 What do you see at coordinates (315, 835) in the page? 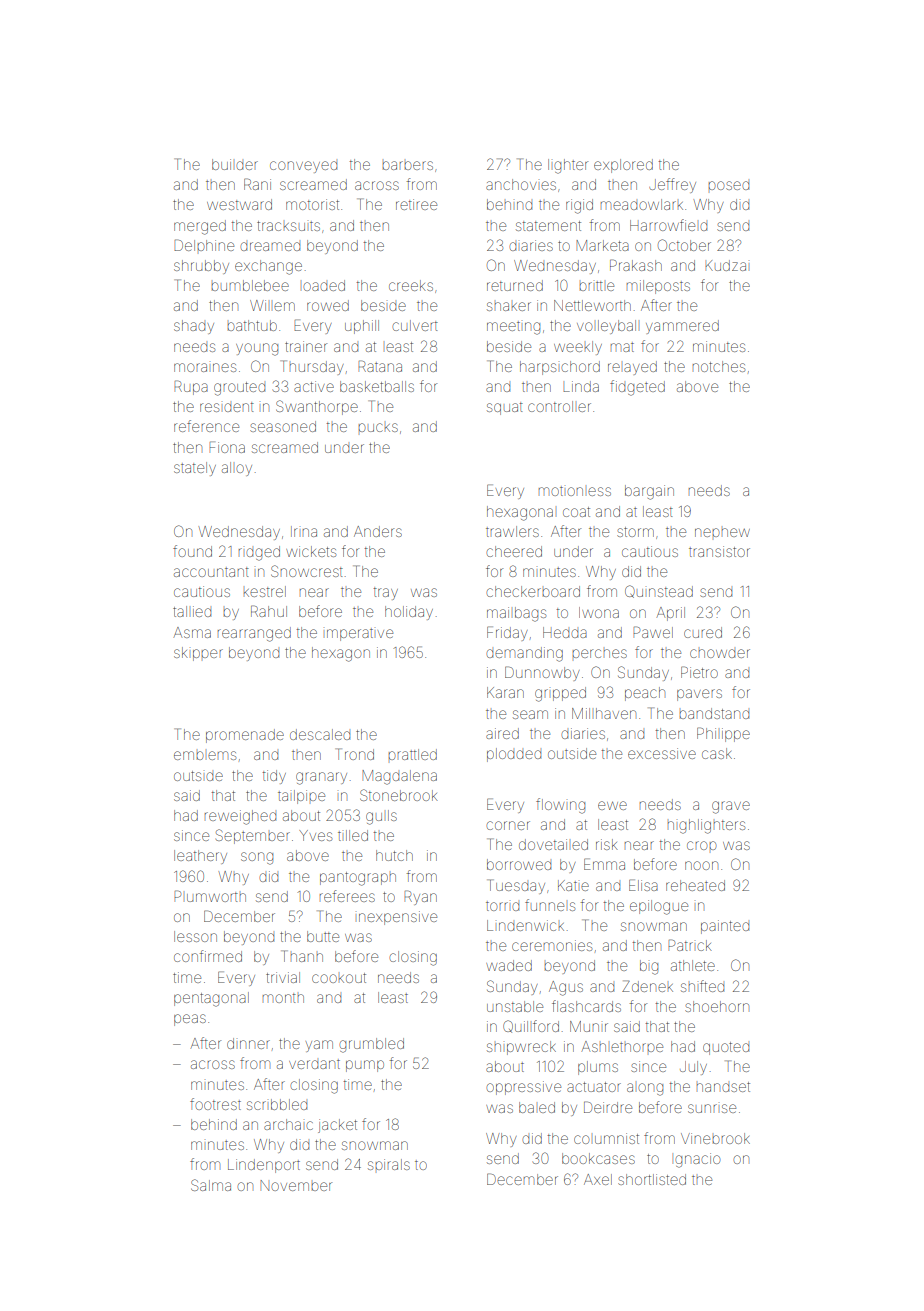
I see `Yves` at bounding box center [315, 835].
